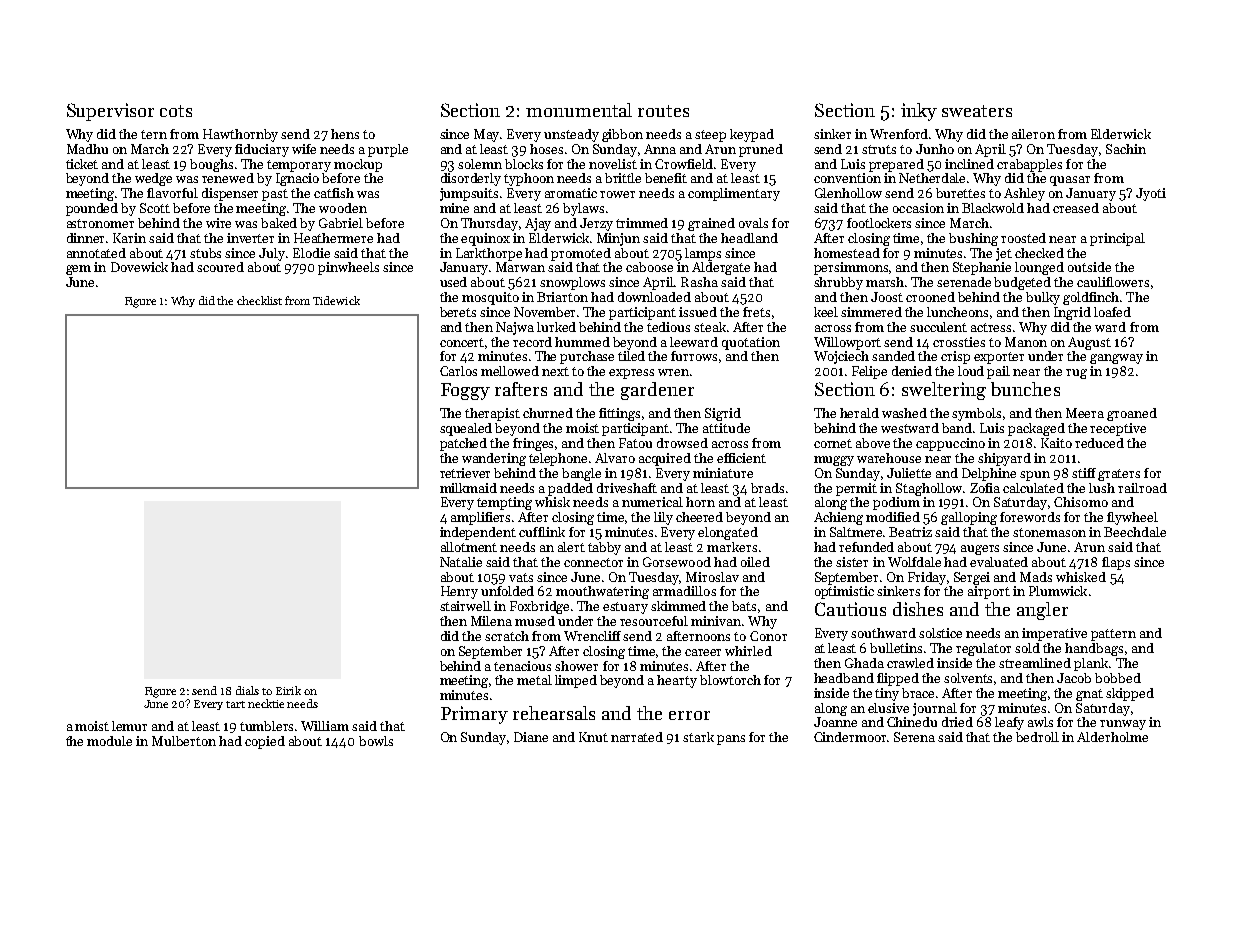 The width and height of the image is (1233, 952). What do you see at coordinates (627, 488) in the image?
I see `driveshaft` at bounding box center [627, 488].
